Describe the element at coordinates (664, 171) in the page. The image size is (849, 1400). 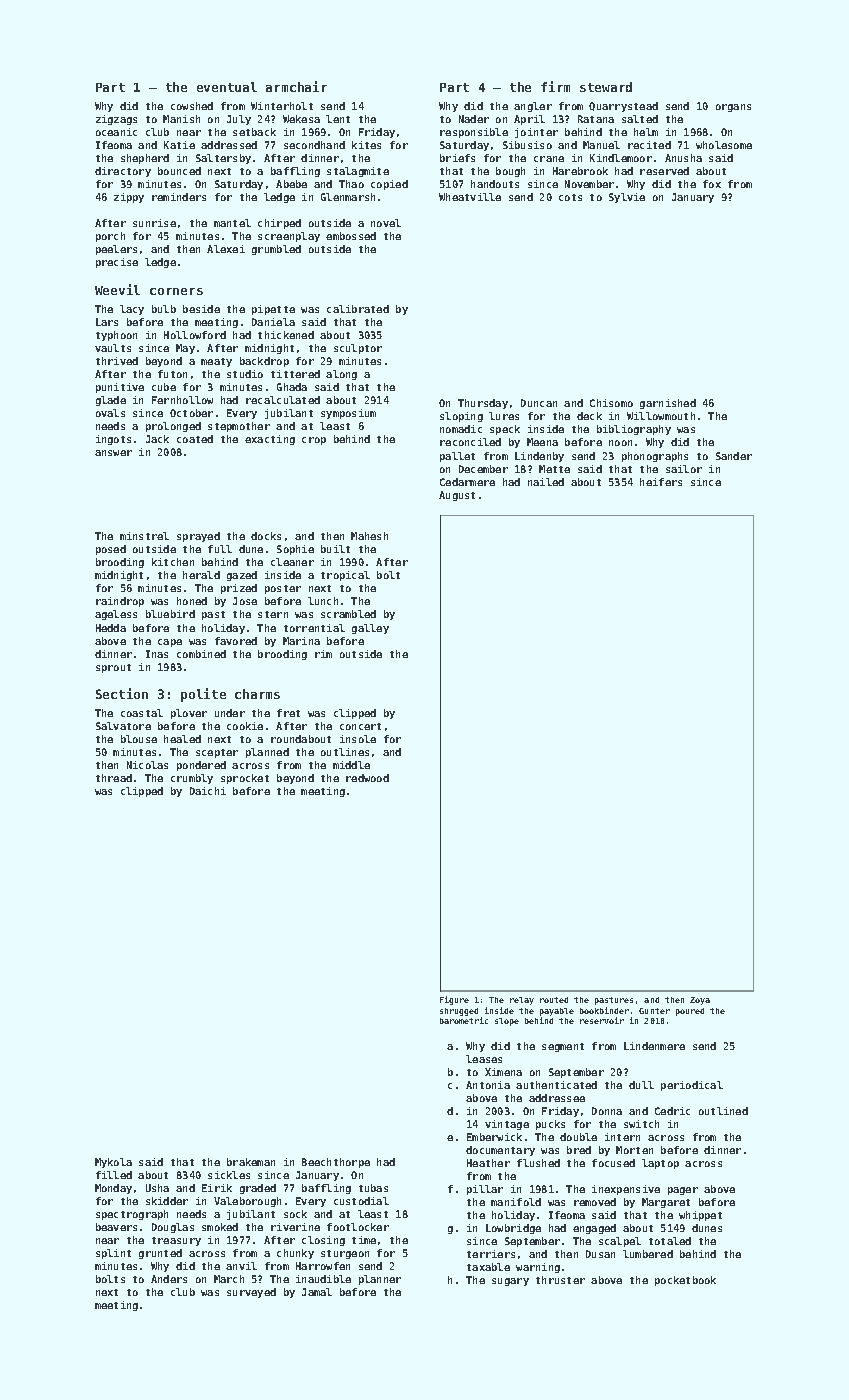
I see `reserved` at that location.
